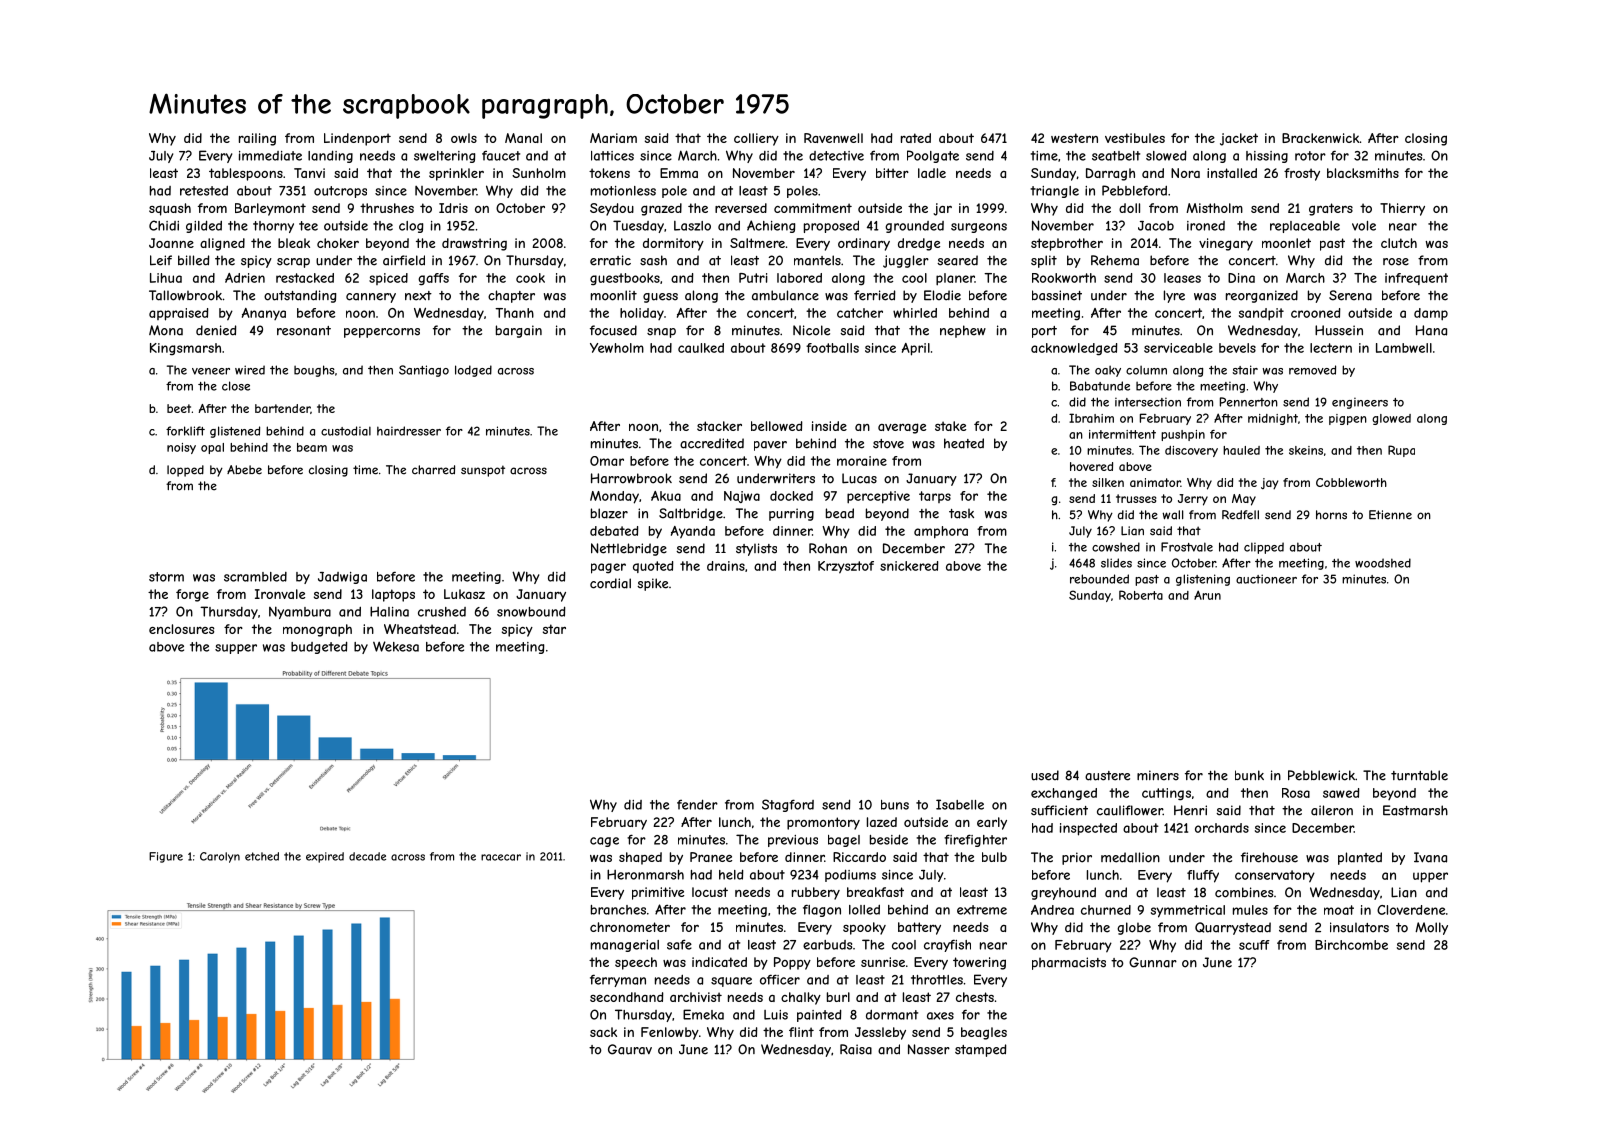  What do you see at coordinates (474, 244) in the document?
I see `drawstring` at bounding box center [474, 244].
